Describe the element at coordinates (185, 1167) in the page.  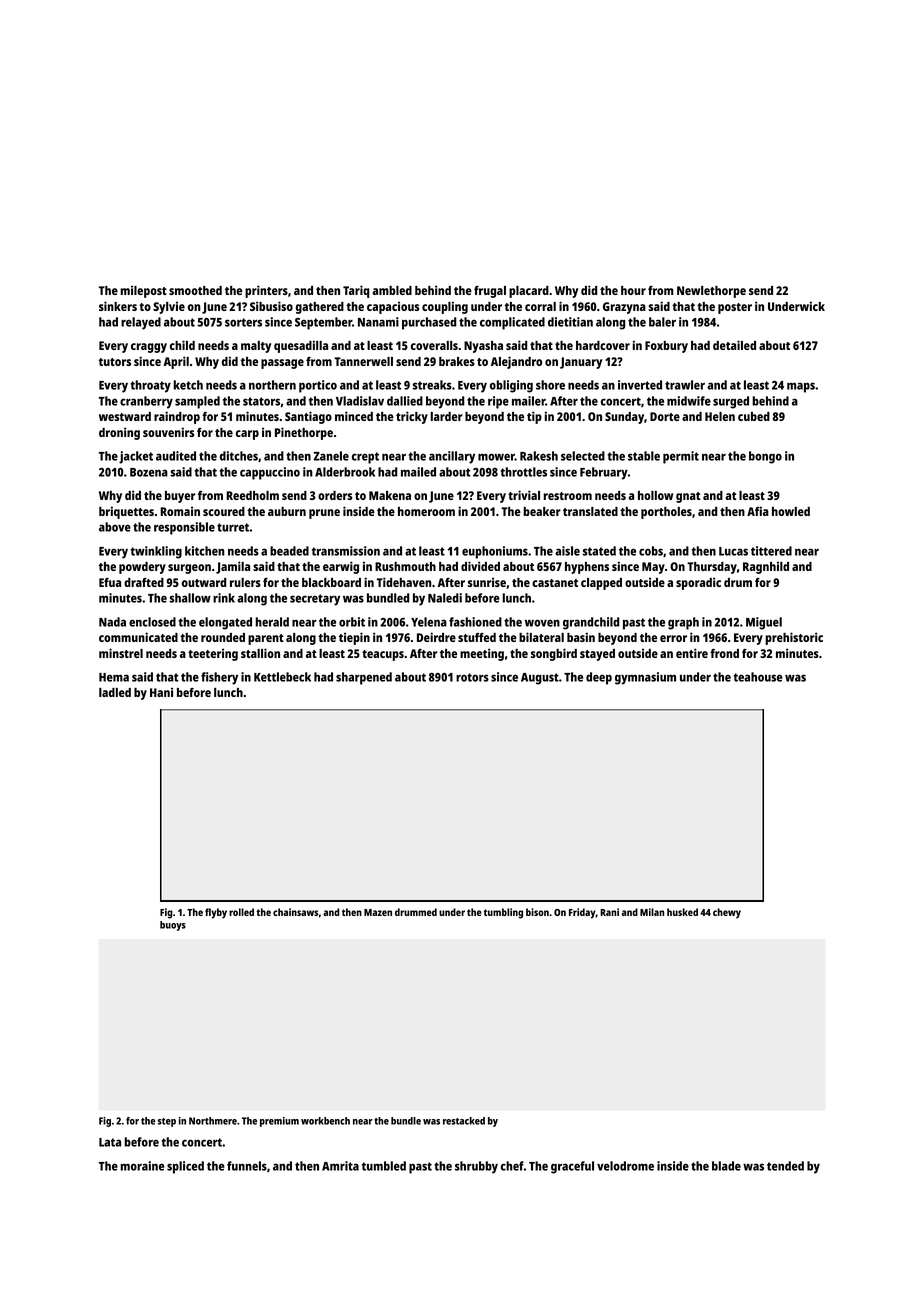
I see `spliced` at that location.
